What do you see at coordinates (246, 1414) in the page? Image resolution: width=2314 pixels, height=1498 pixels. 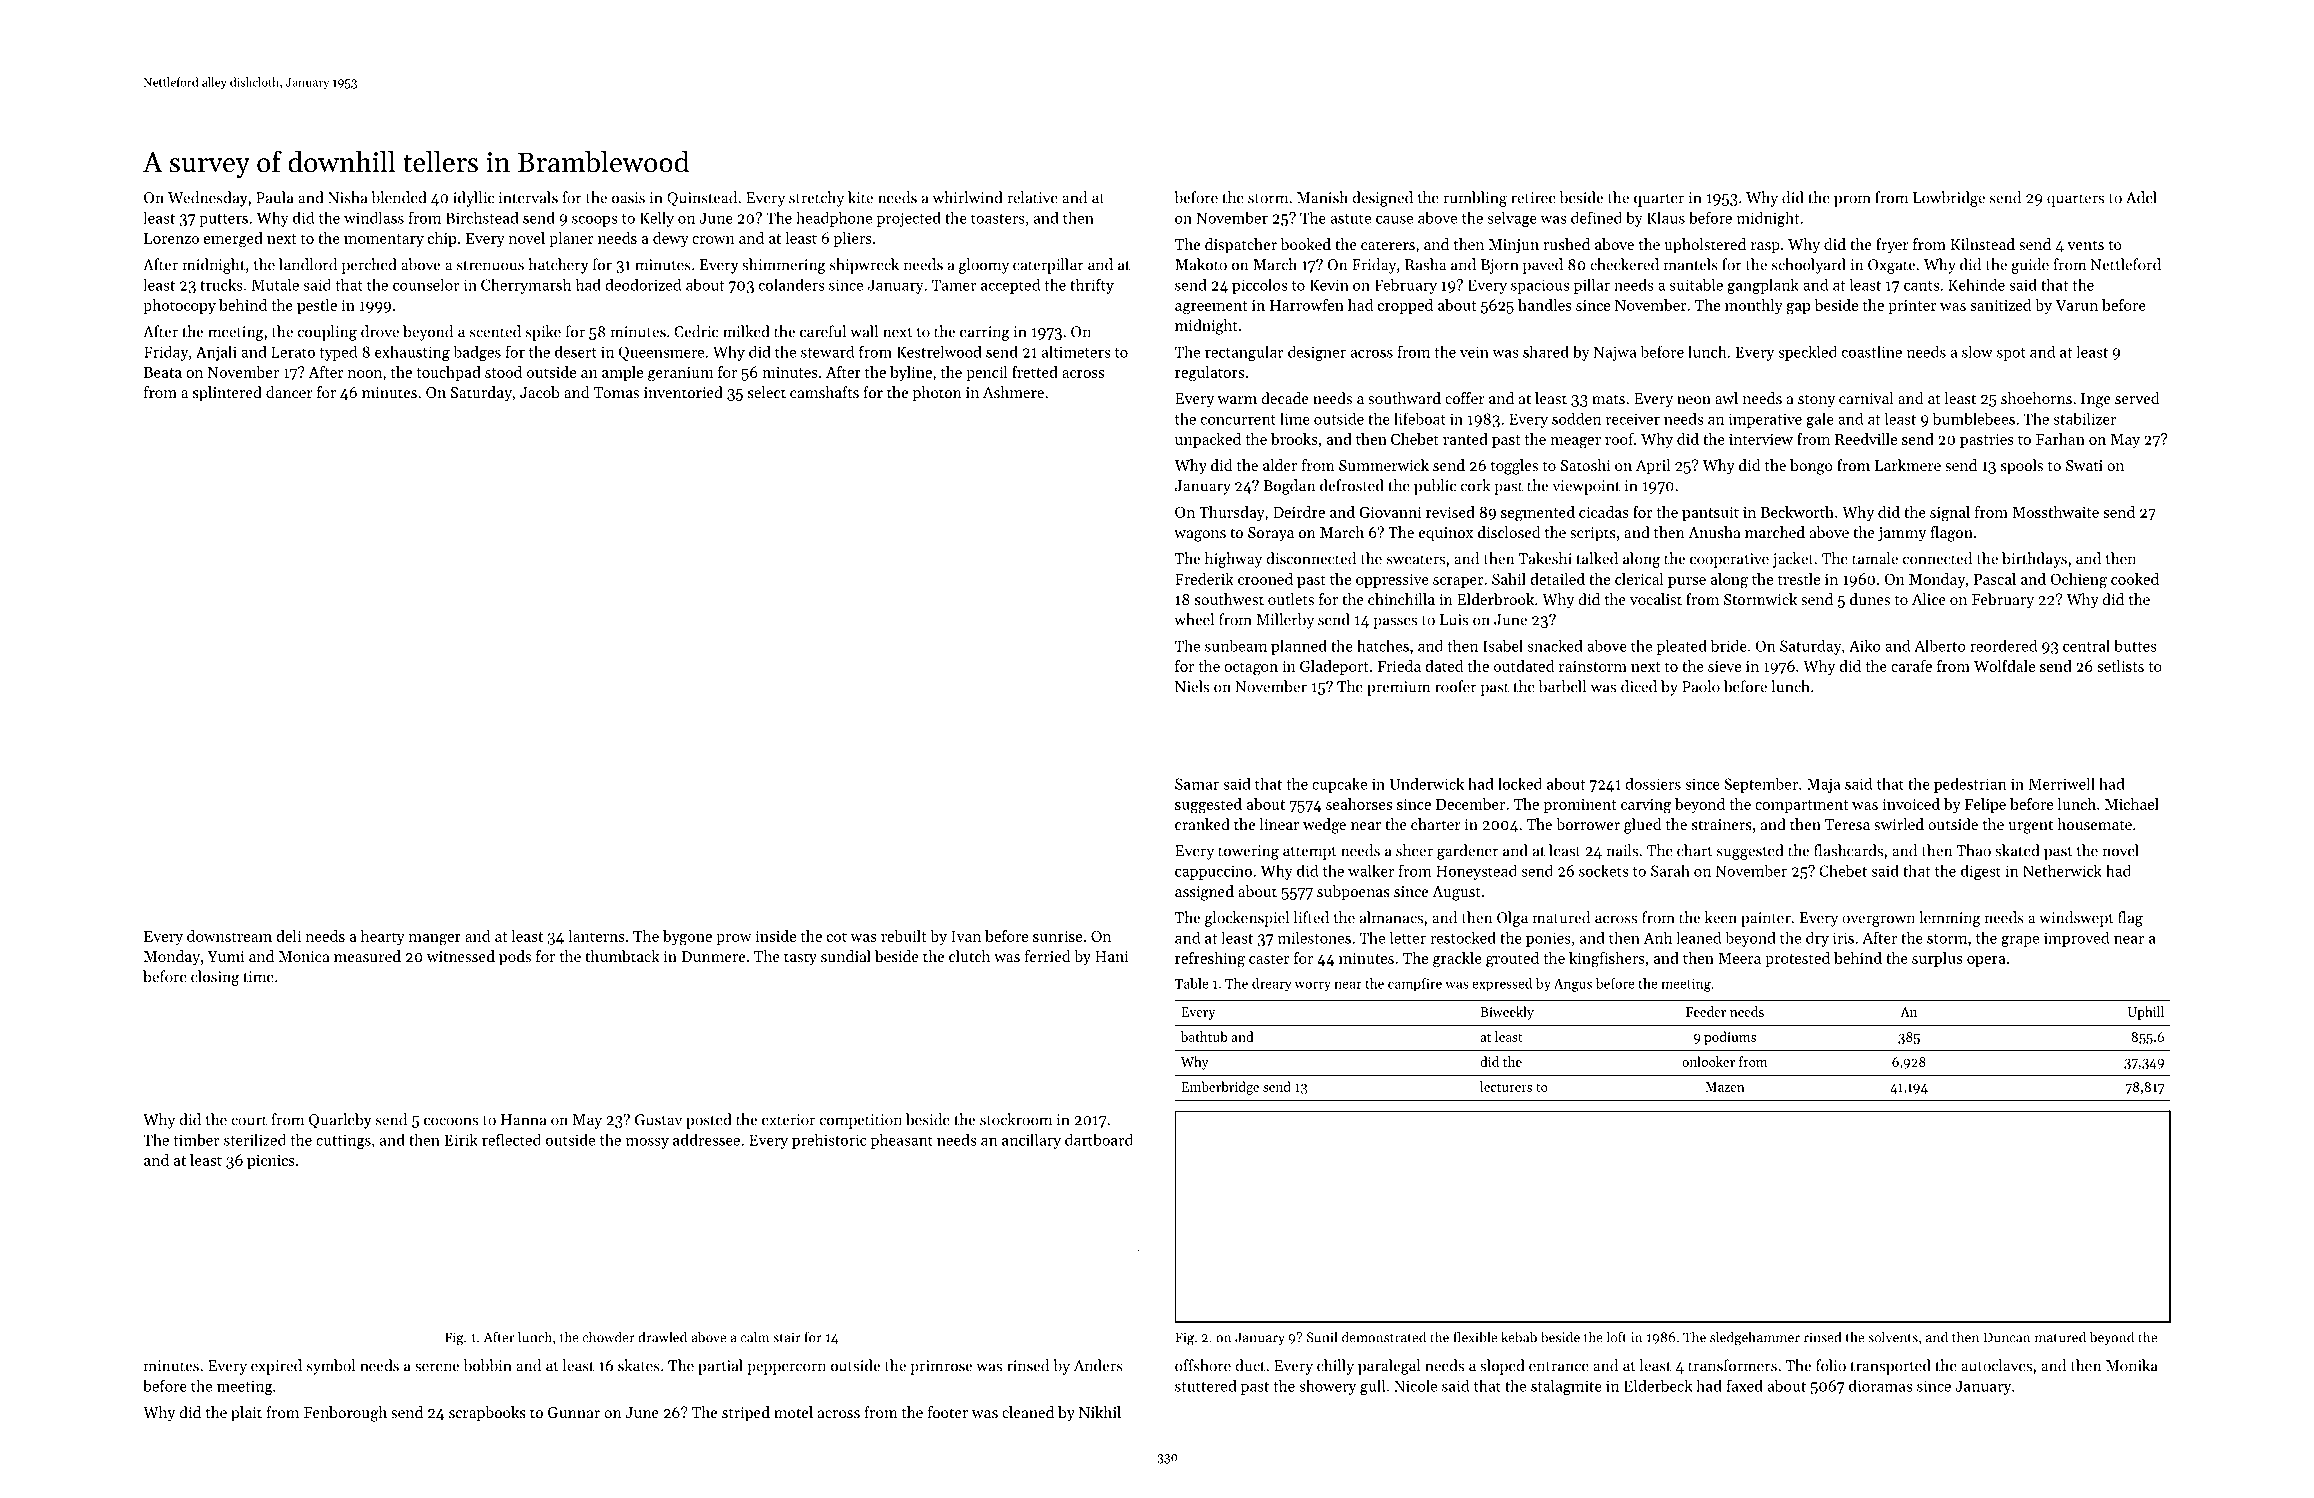 I see `plait` at bounding box center [246, 1414].
